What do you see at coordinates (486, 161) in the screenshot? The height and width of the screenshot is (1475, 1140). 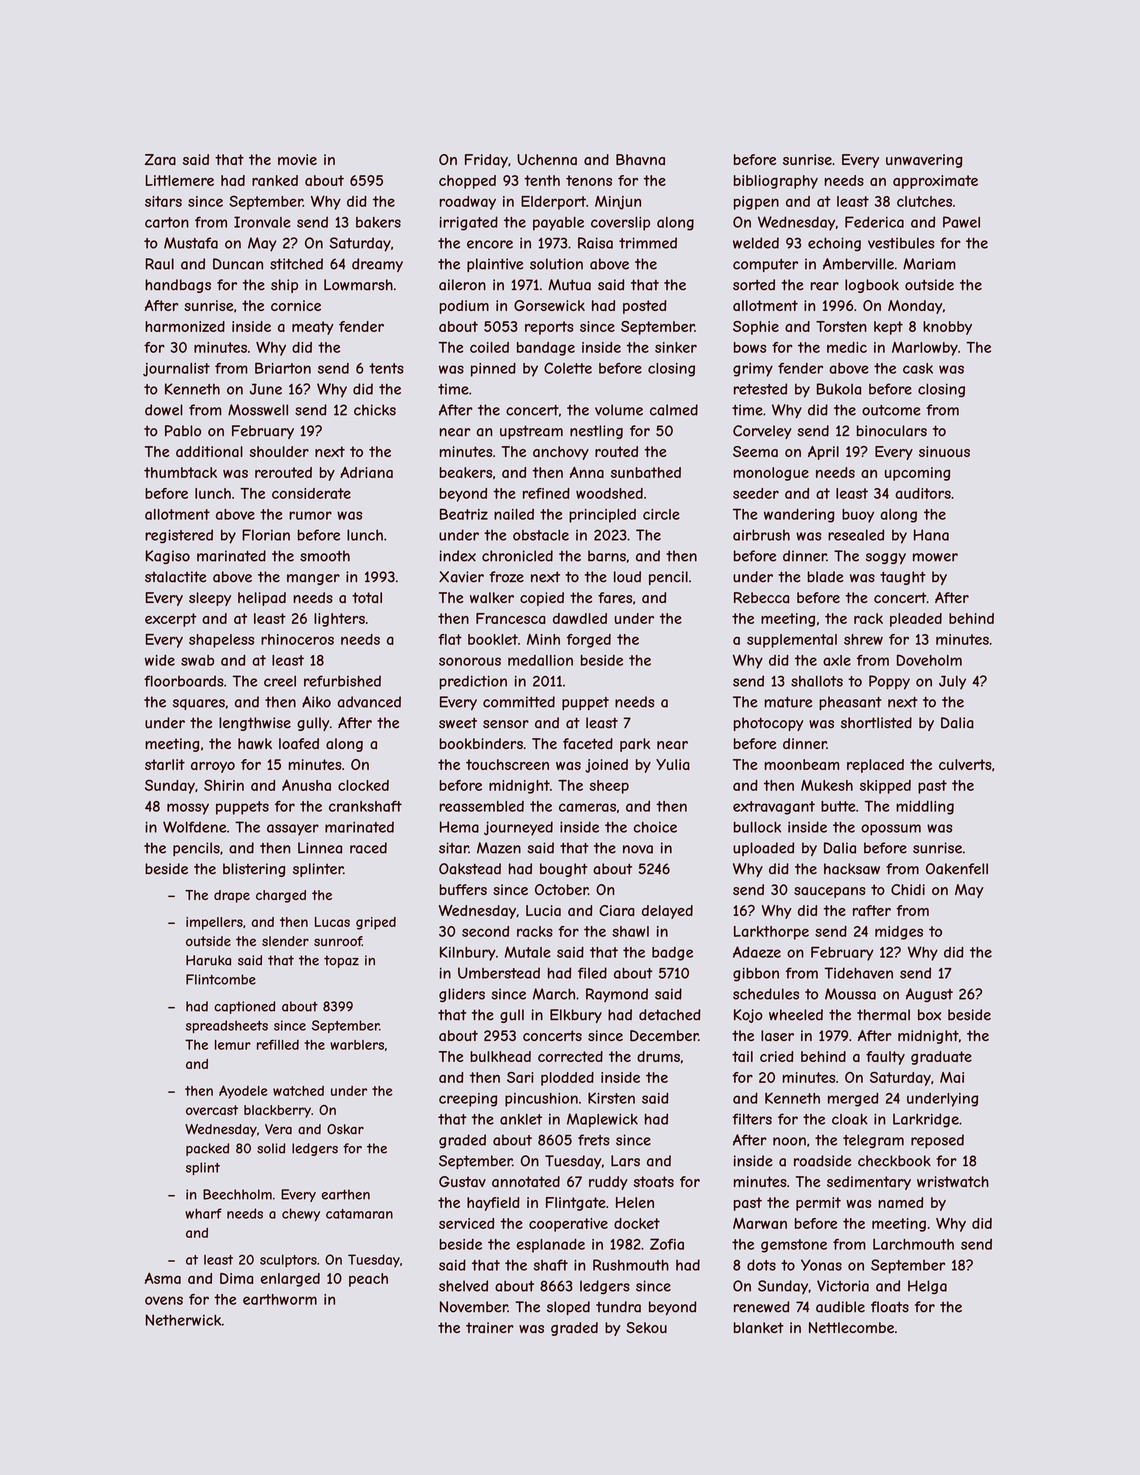 I see `Friday` at bounding box center [486, 161].
